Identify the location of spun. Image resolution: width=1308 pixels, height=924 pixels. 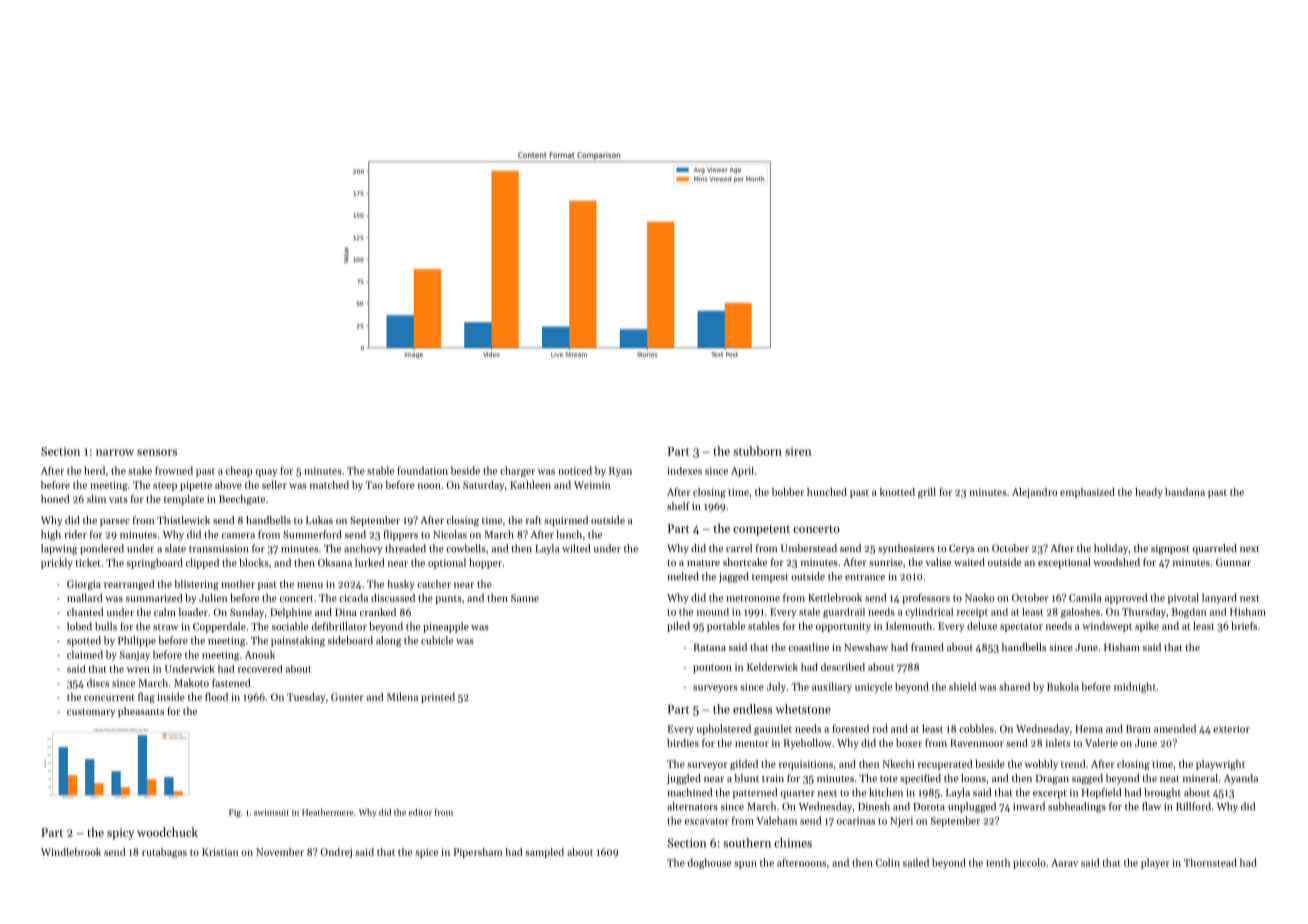
(745, 865).
